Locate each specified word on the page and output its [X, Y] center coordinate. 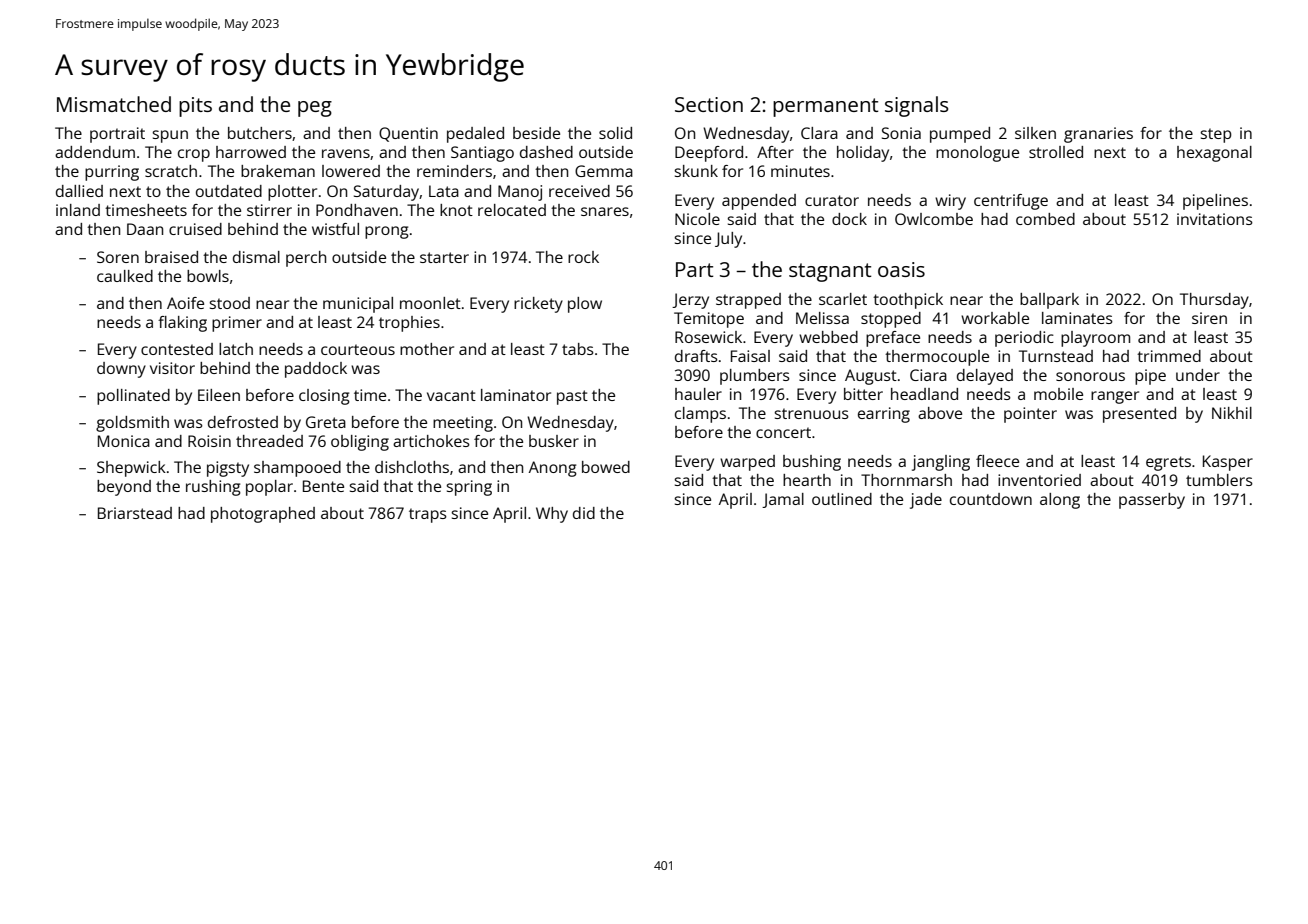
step [1216, 135]
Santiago [482, 154]
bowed [606, 467]
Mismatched [114, 104]
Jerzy [690, 301]
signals [916, 106]
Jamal [783, 500]
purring [112, 173]
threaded [269, 441]
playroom [1095, 339]
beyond [124, 488]
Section [709, 104]
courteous [358, 349]
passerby [1152, 501]
